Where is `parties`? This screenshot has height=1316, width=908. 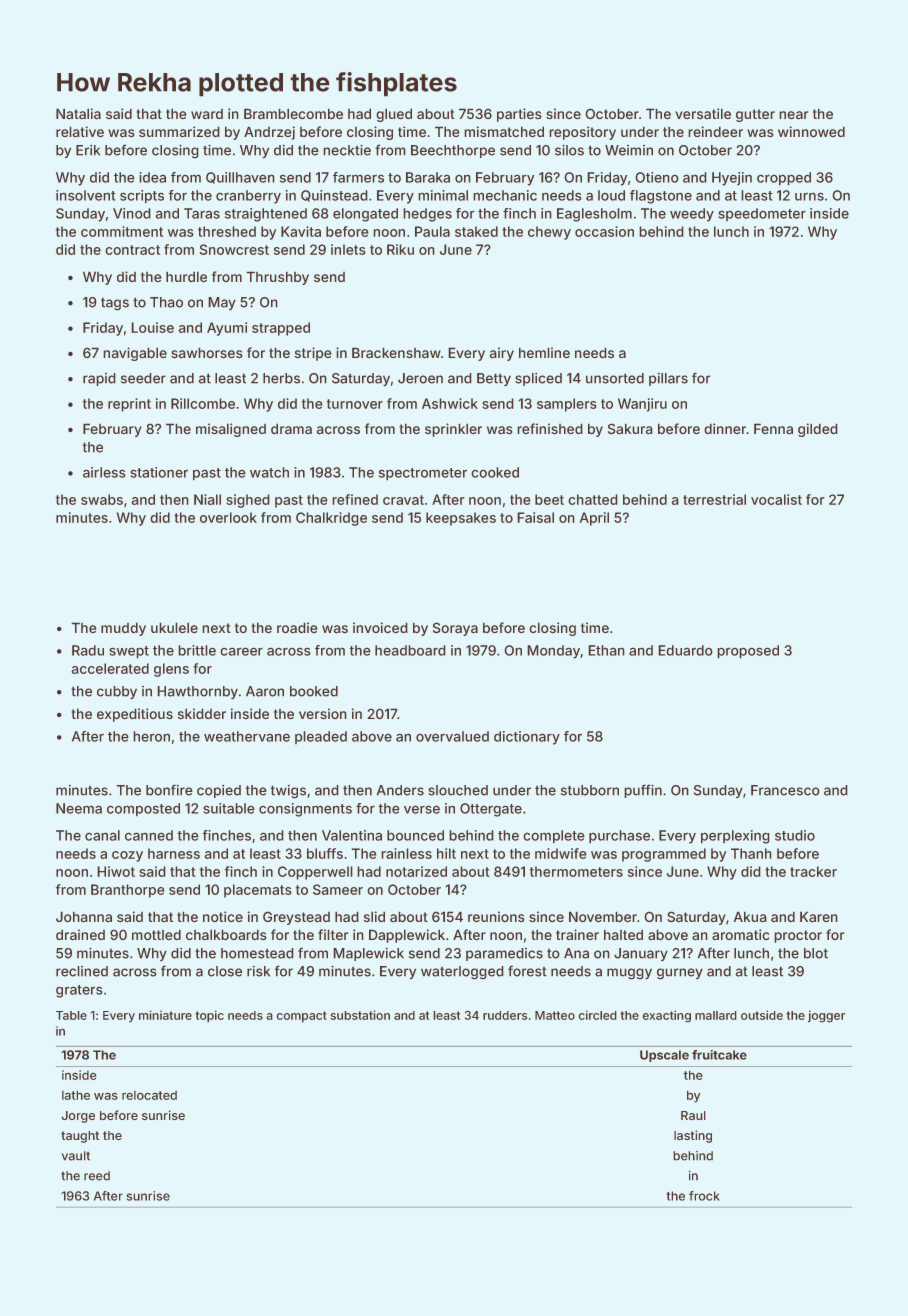
parties is located at coordinates (519, 115).
